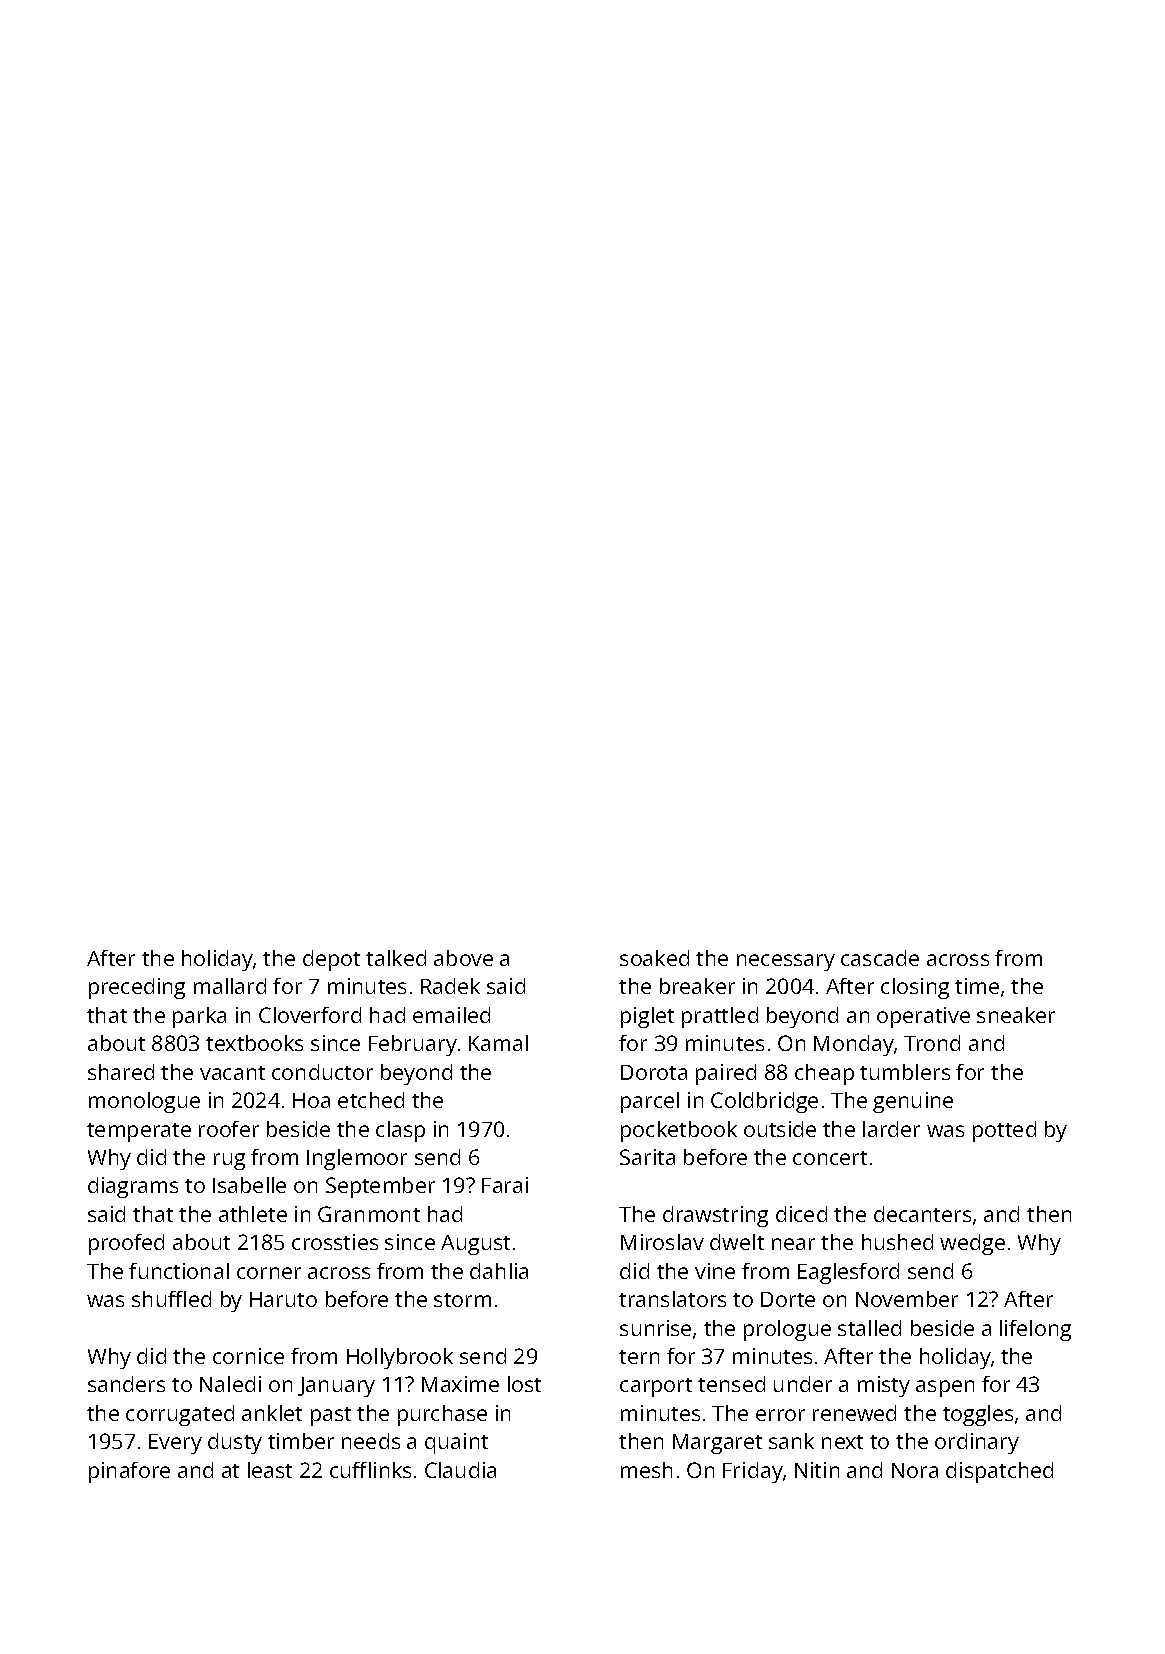 The height and width of the image is (1654, 1165). What do you see at coordinates (1004, 1131) in the image?
I see `potted` at bounding box center [1004, 1131].
